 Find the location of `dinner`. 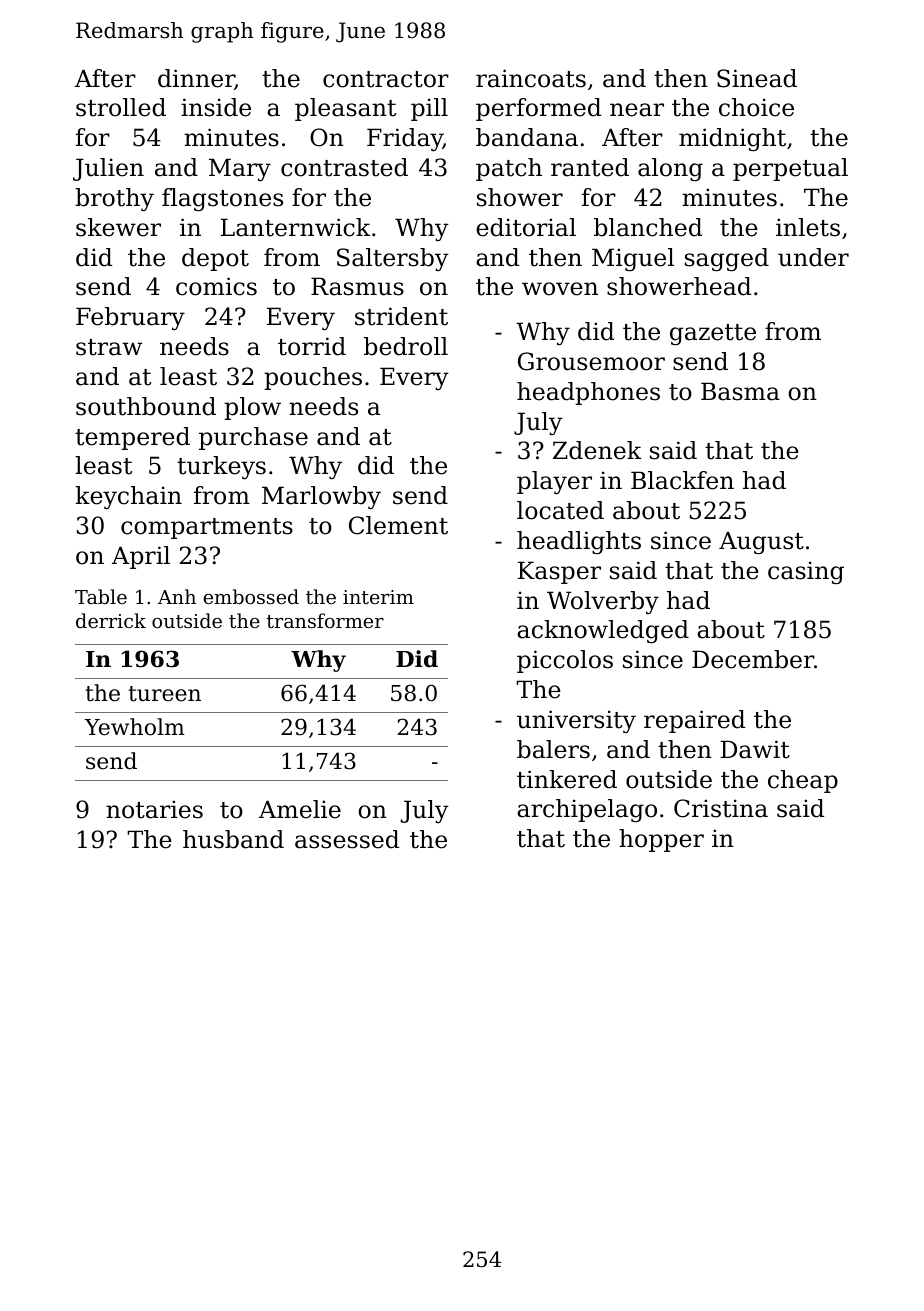

dinner is located at coordinates (196, 79).
